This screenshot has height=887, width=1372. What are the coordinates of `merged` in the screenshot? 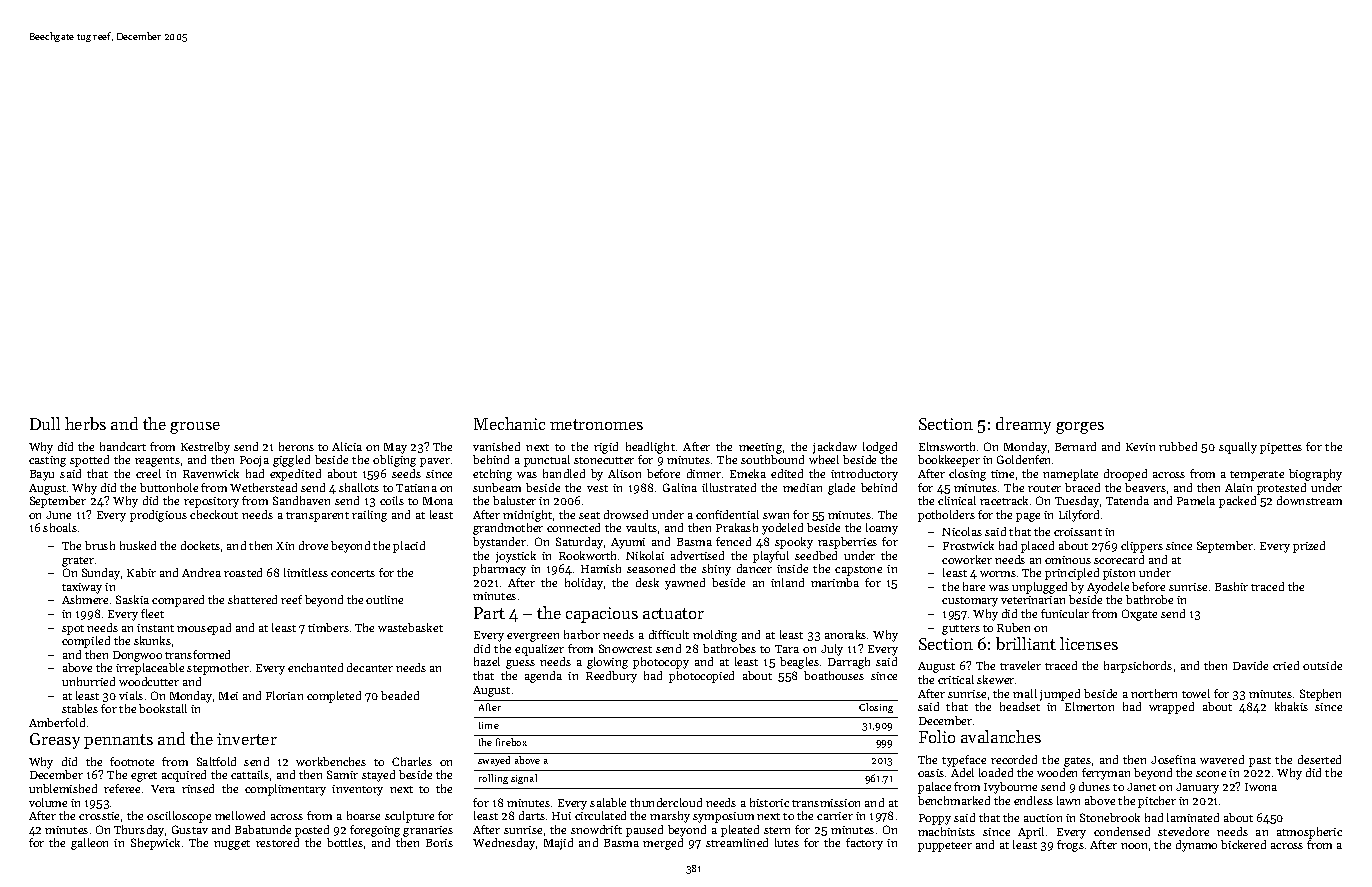 It's located at (663, 844).
